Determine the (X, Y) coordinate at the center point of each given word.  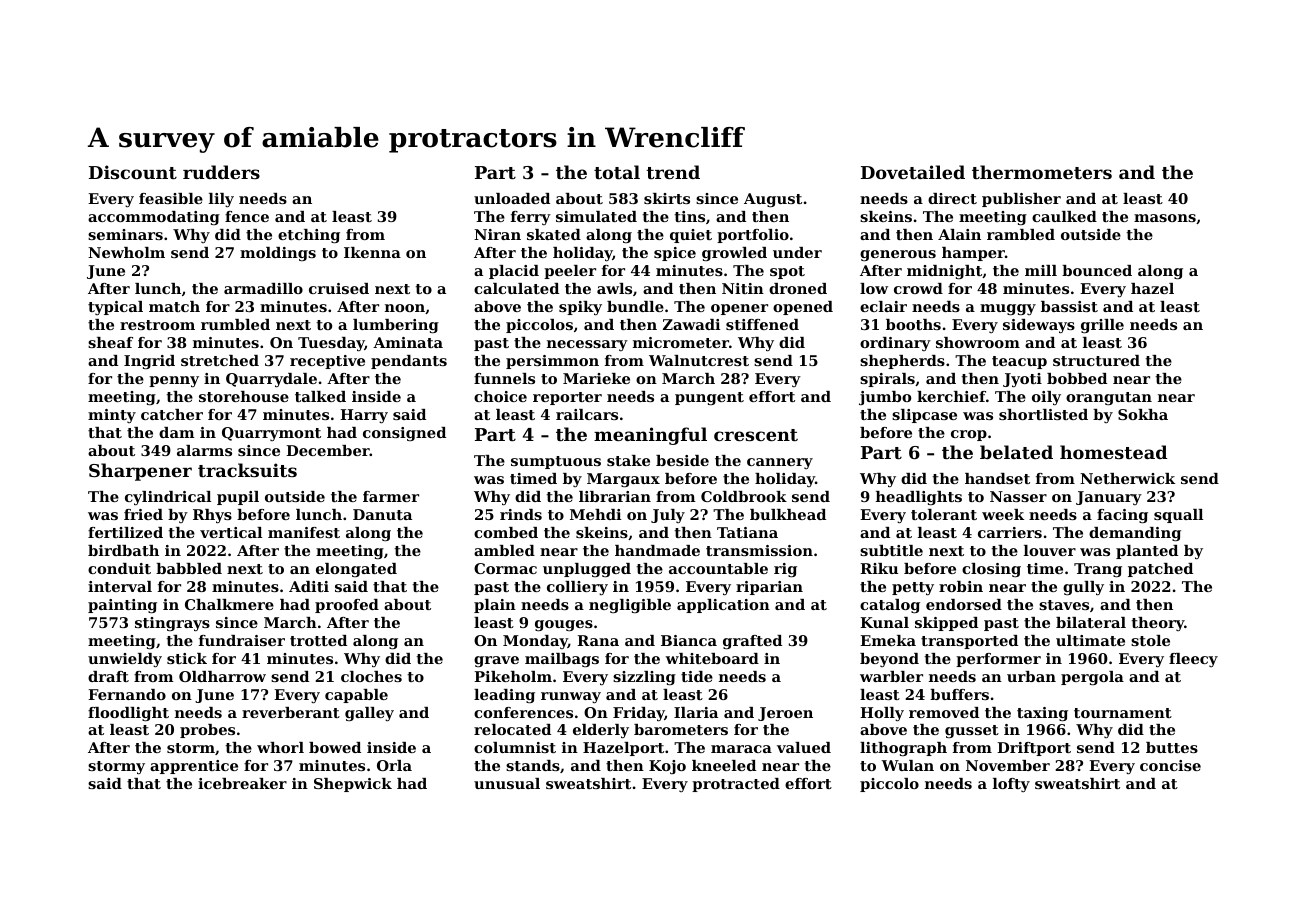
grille (1102, 326)
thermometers (1042, 172)
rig (785, 570)
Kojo (667, 767)
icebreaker (242, 783)
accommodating (154, 218)
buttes (1172, 747)
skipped (946, 624)
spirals (887, 380)
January (1109, 498)
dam (176, 432)
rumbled (235, 324)
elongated (356, 570)
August (773, 200)
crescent (756, 435)
